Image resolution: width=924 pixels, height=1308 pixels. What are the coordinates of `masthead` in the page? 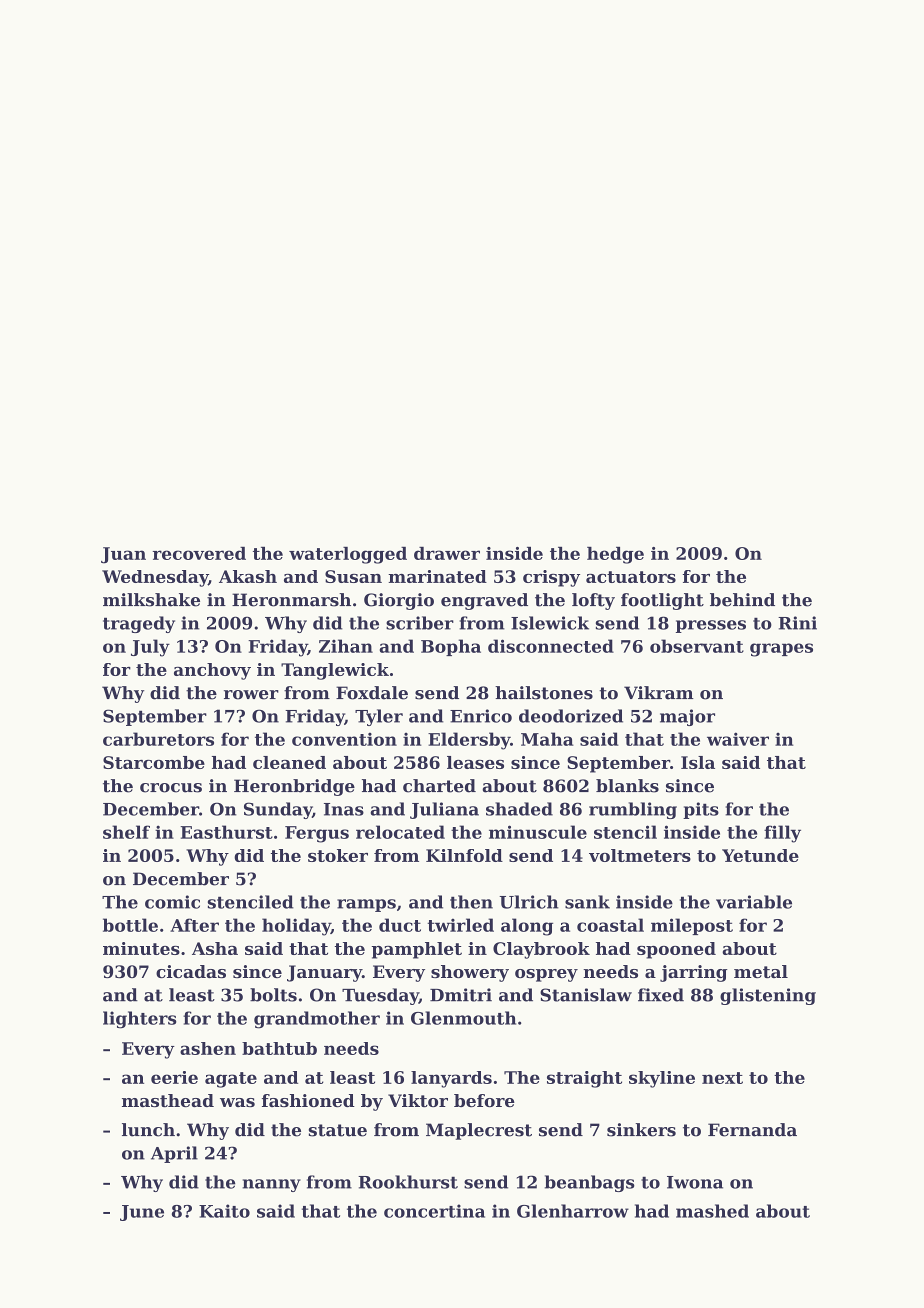 It's located at (168, 1100).
